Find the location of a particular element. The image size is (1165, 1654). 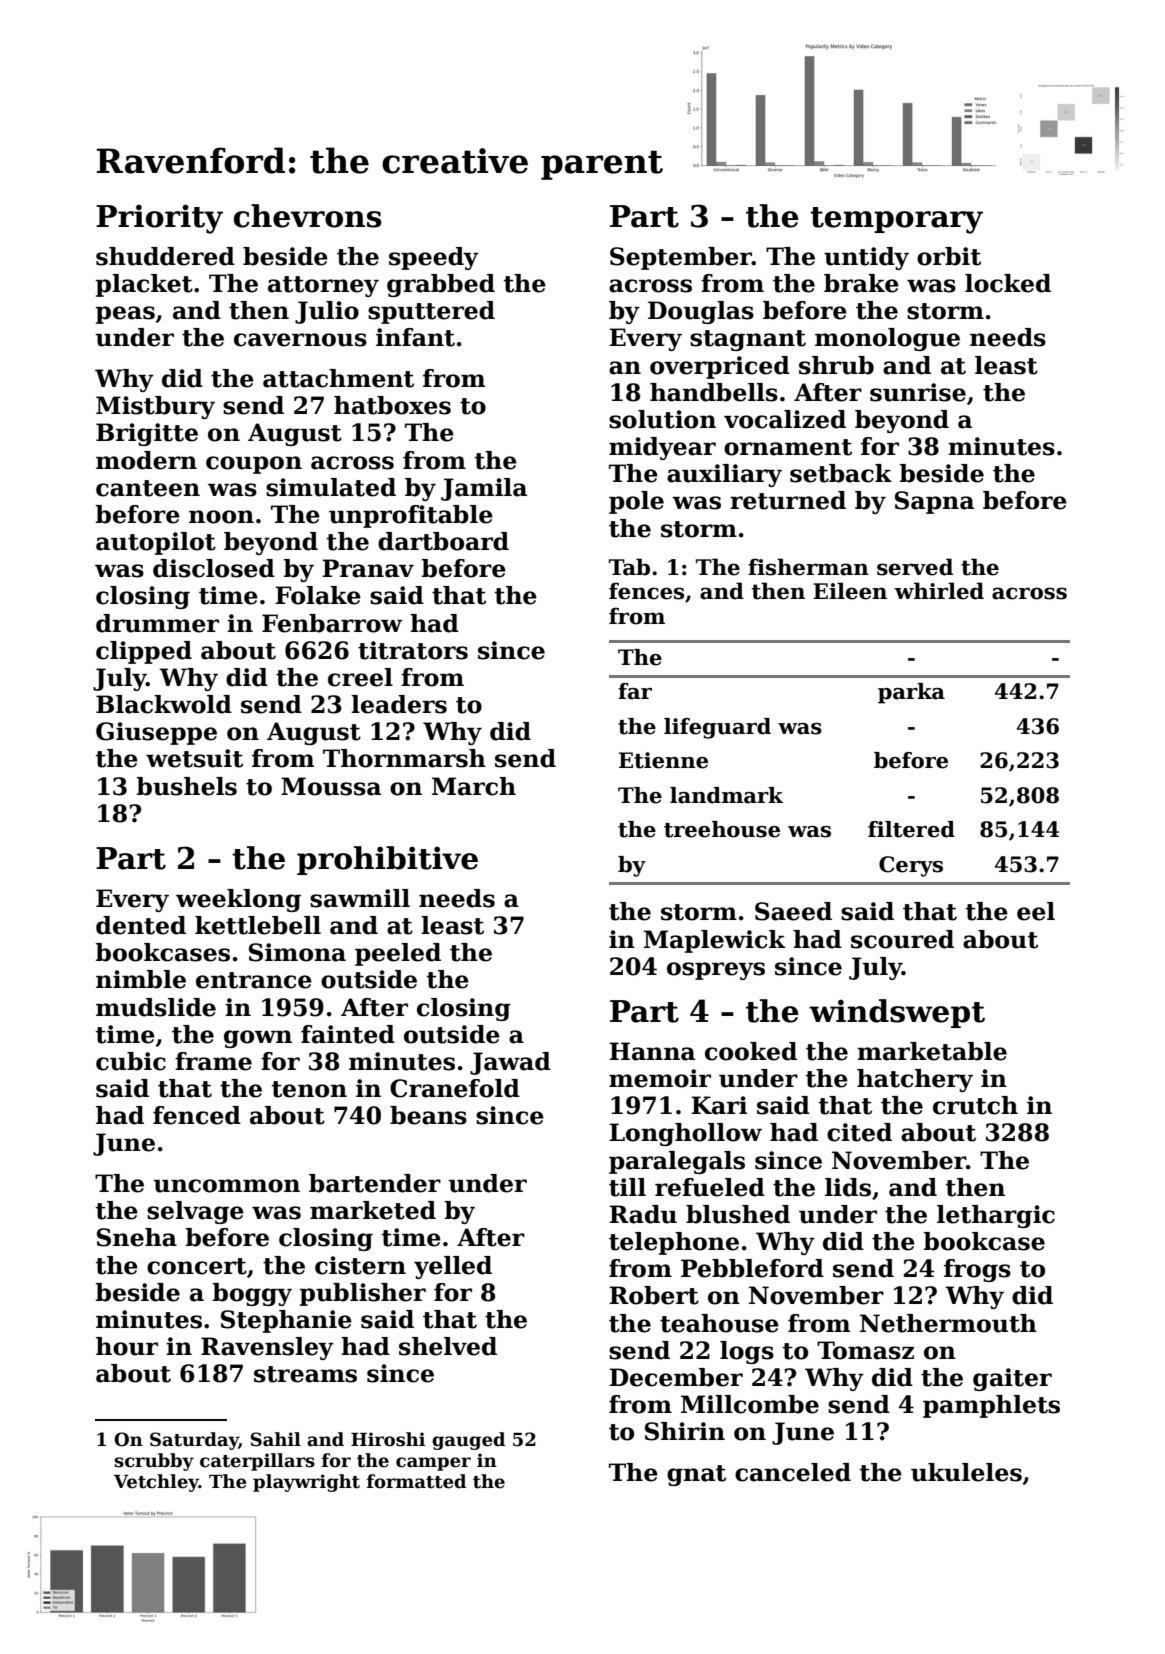

Robert is located at coordinates (654, 1295).
